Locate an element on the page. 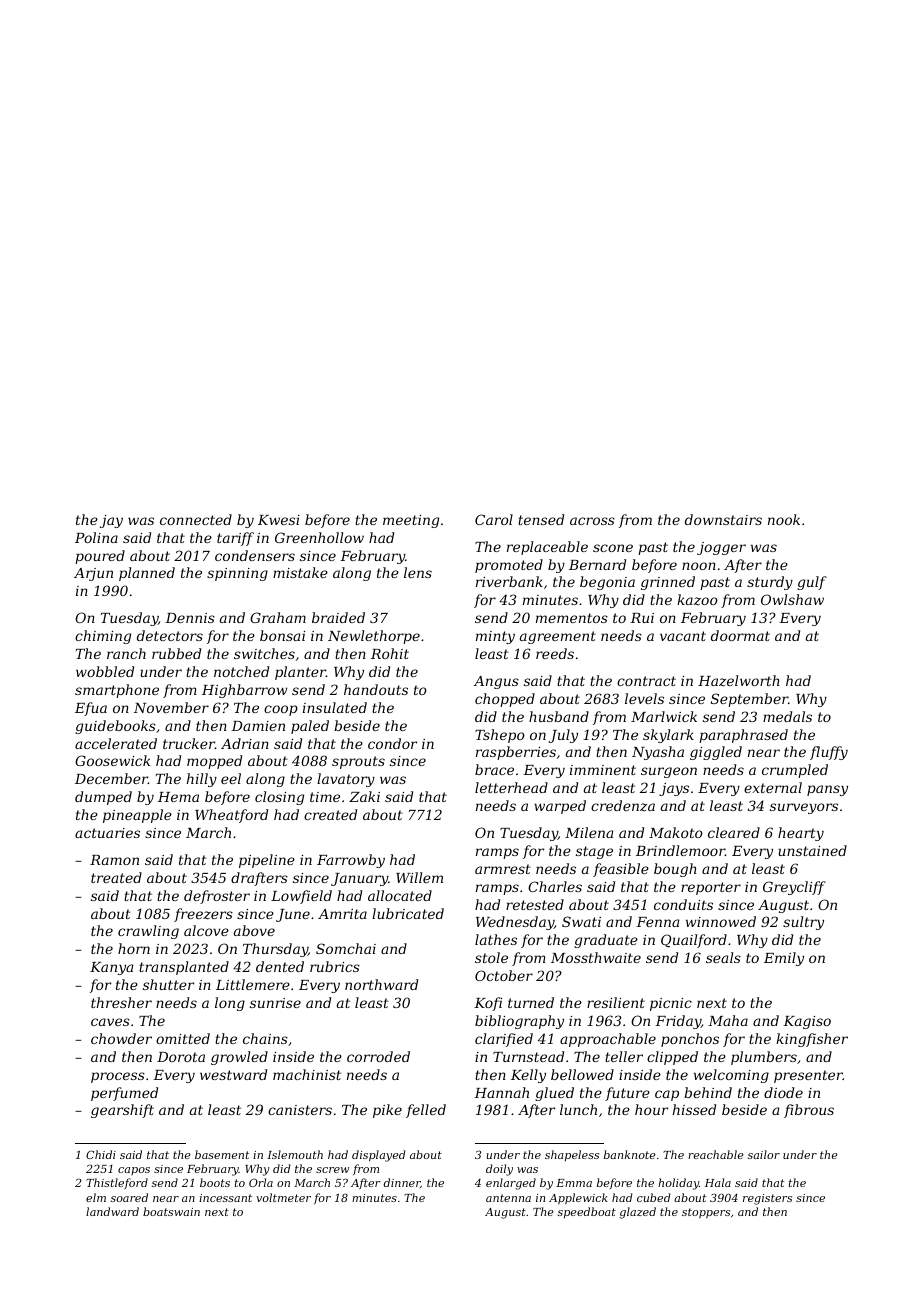  pansy is located at coordinates (827, 790).
